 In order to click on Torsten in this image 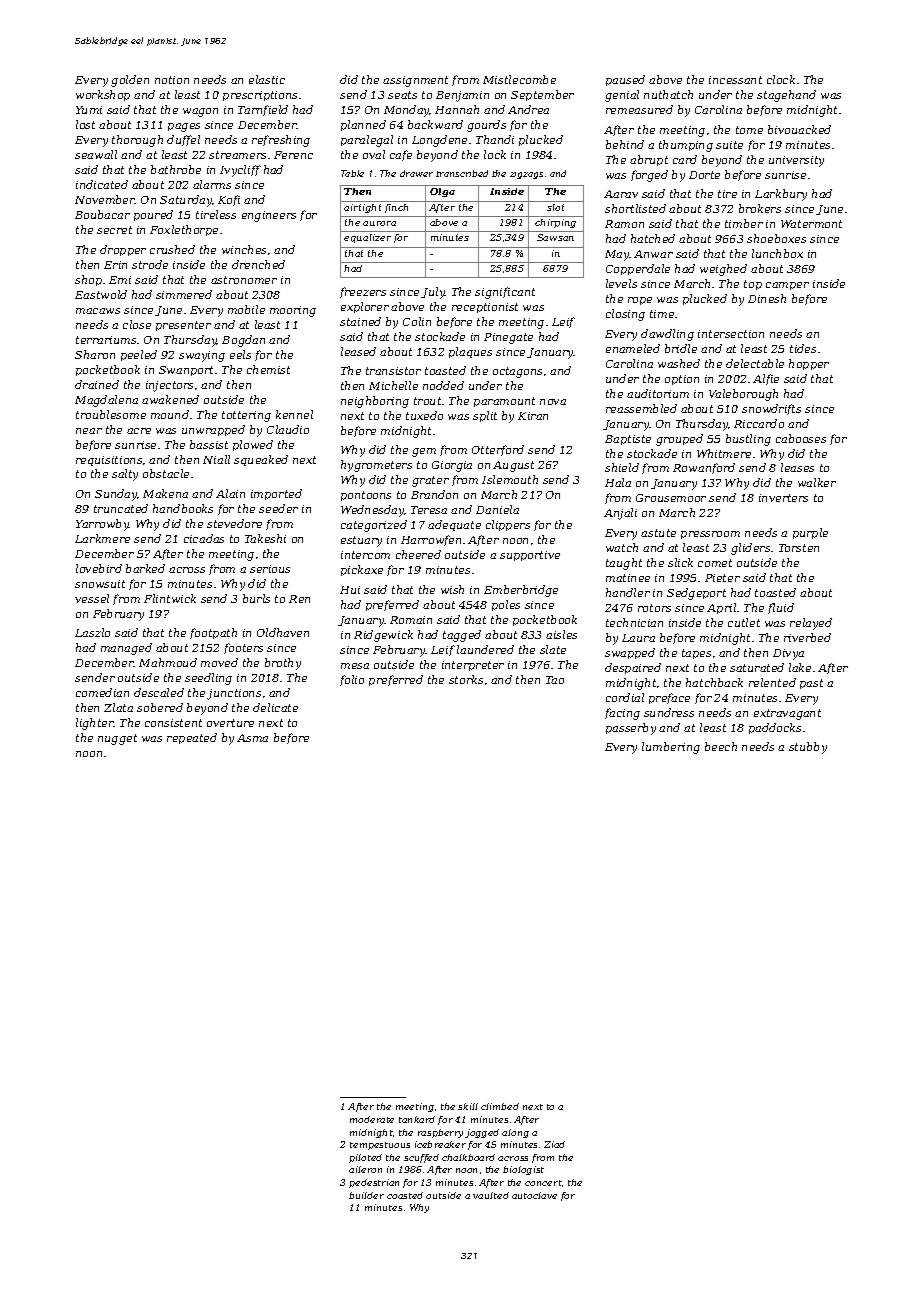, I will do `click(799, 548)`.
